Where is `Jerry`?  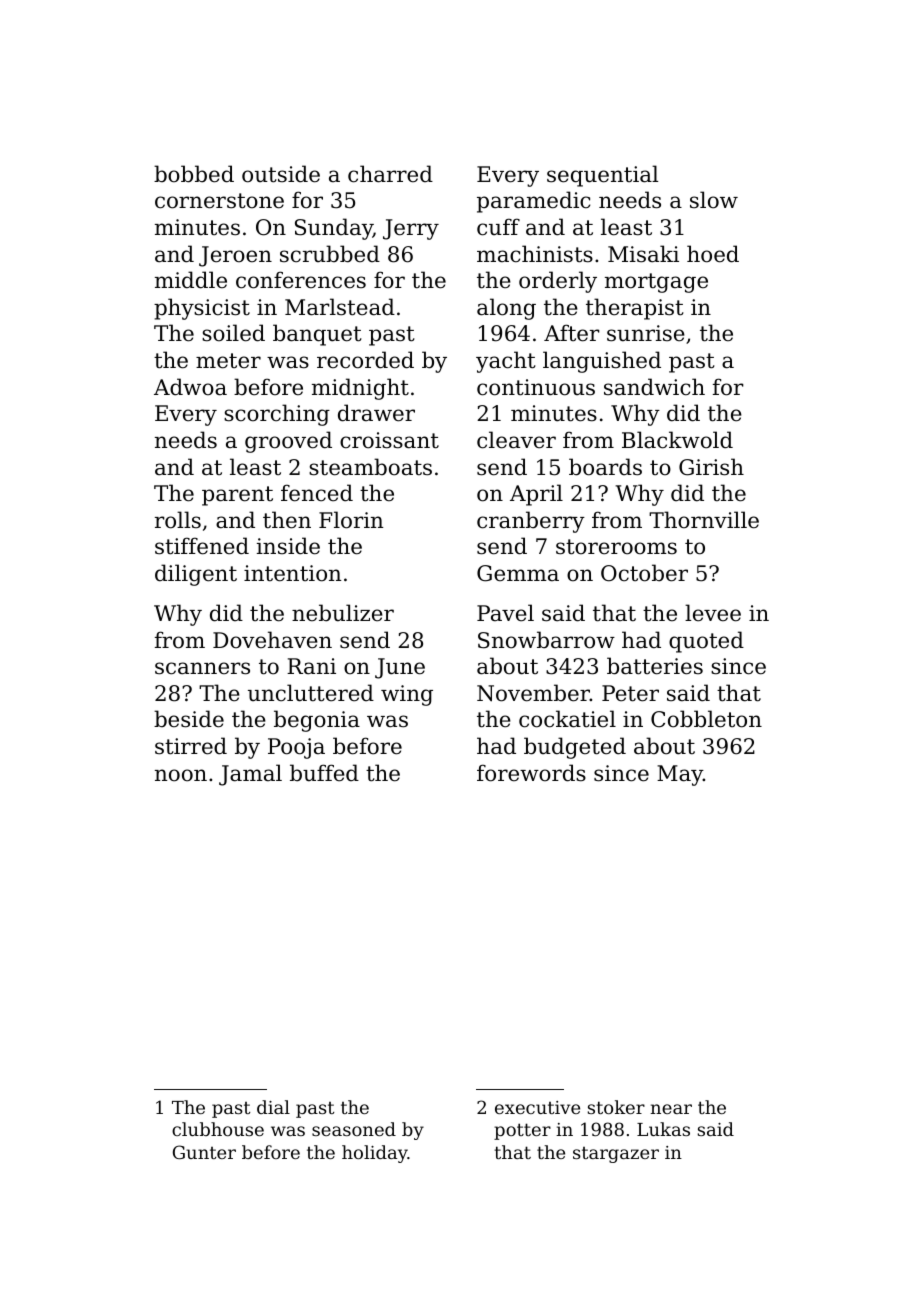
Jerry is located at coordinates (411, 229).
